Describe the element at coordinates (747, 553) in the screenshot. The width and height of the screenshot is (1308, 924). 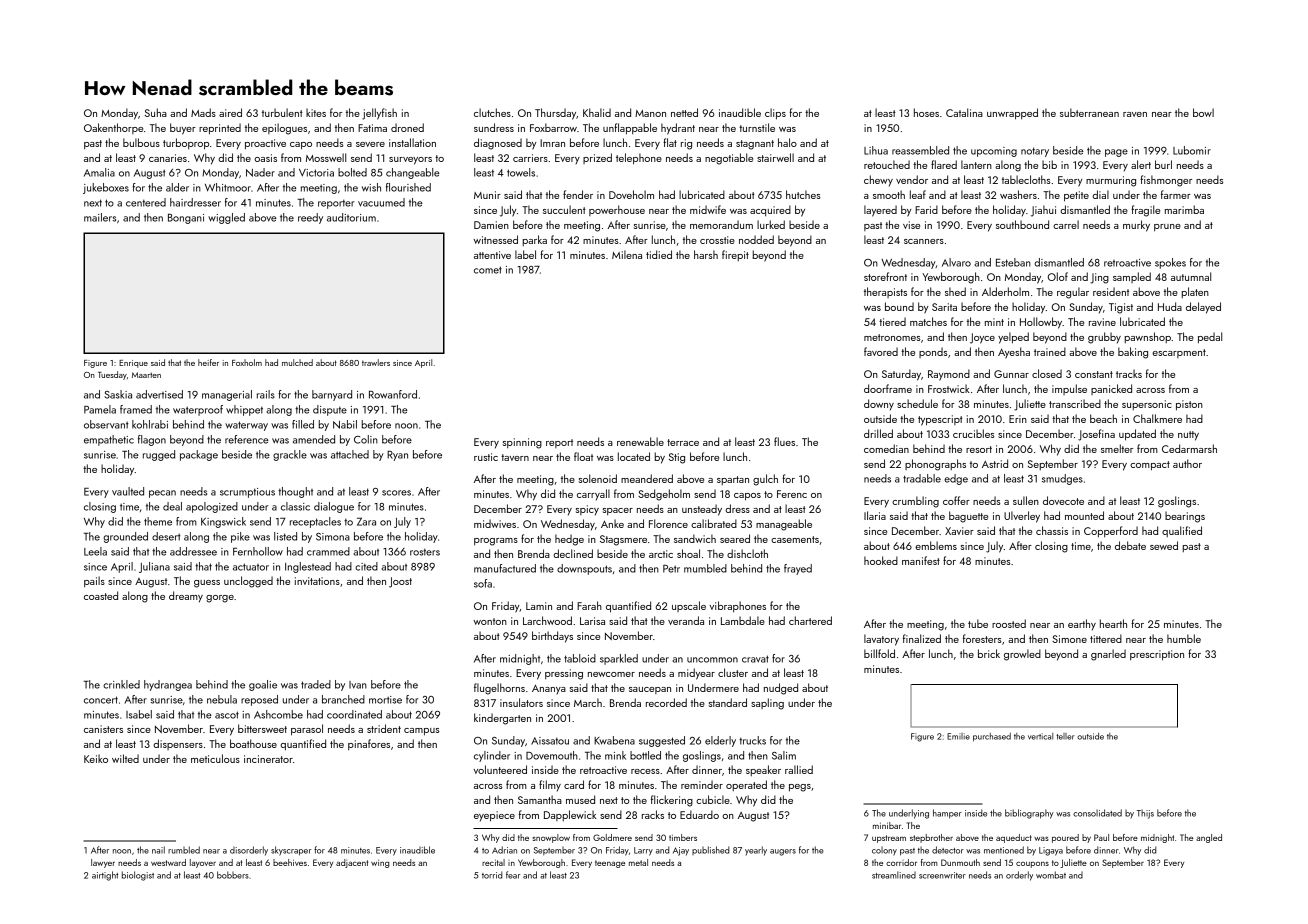
I see `dishcloth` at that location.
